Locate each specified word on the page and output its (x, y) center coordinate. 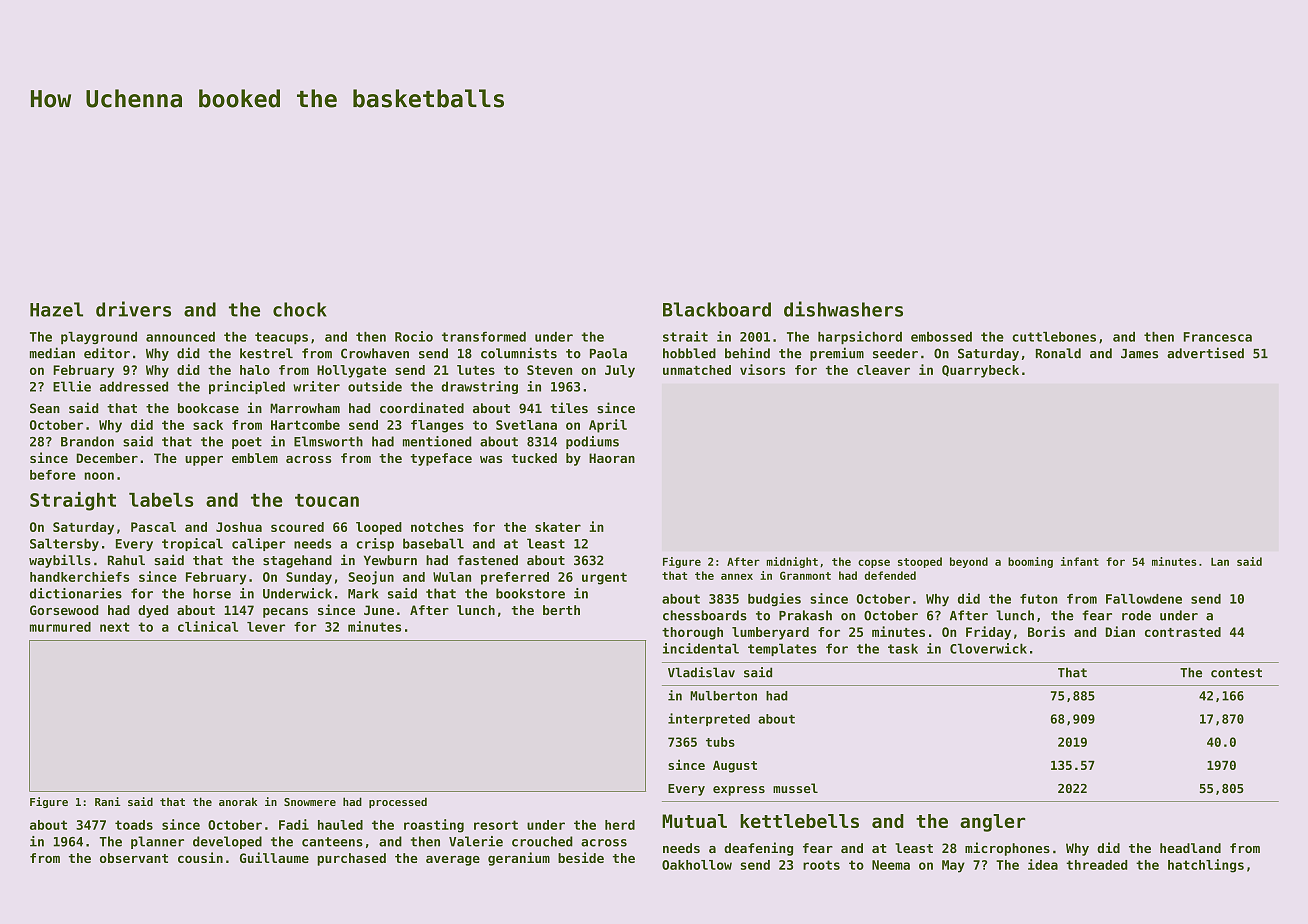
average (453, 861)
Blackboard (717, 309)
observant (134, 858)
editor (107, 353)
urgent (604, 578)
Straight (73, 501)
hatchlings (1206, 866)
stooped (920, 562)
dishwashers (843, 309)
